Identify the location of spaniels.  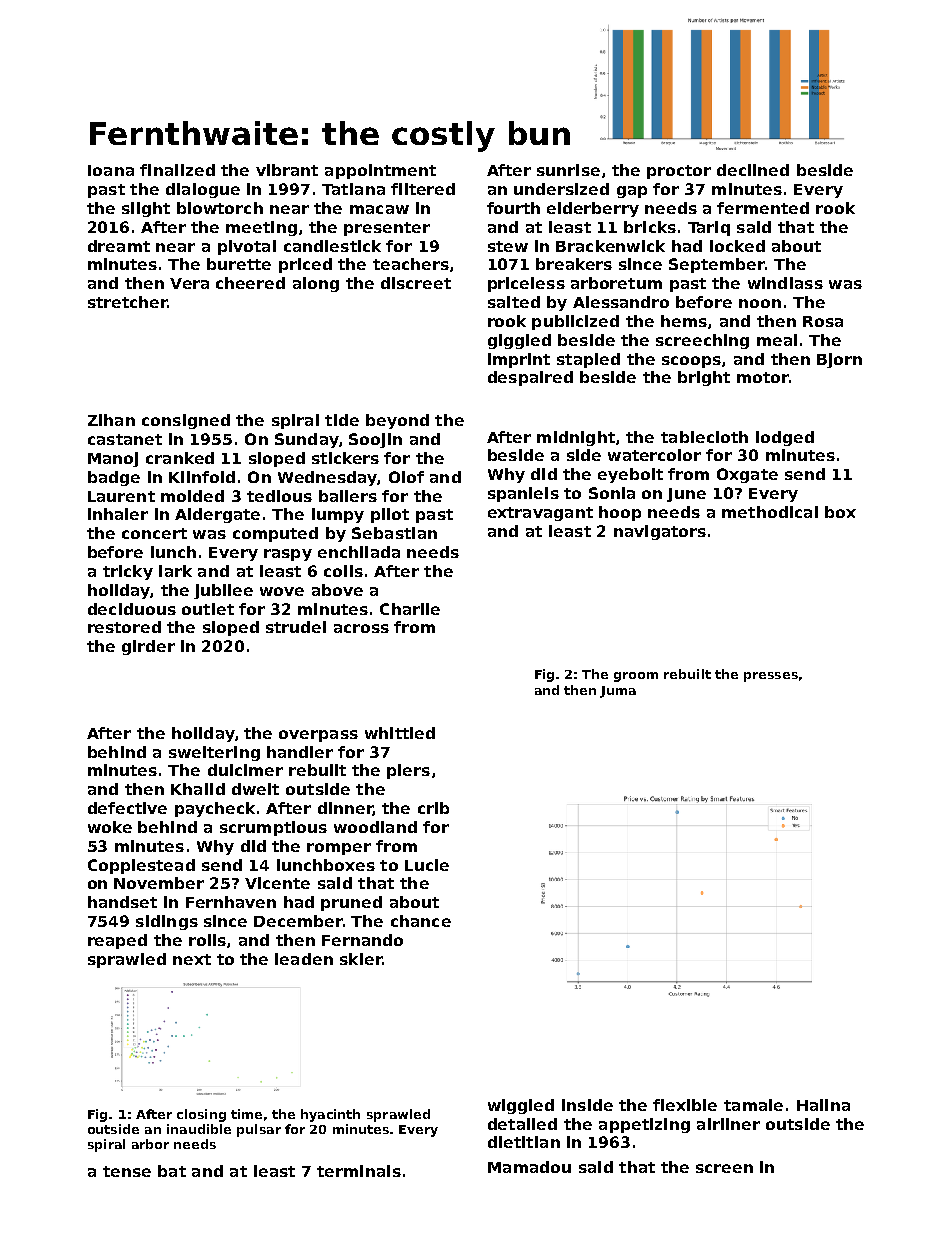
(523, 494).
